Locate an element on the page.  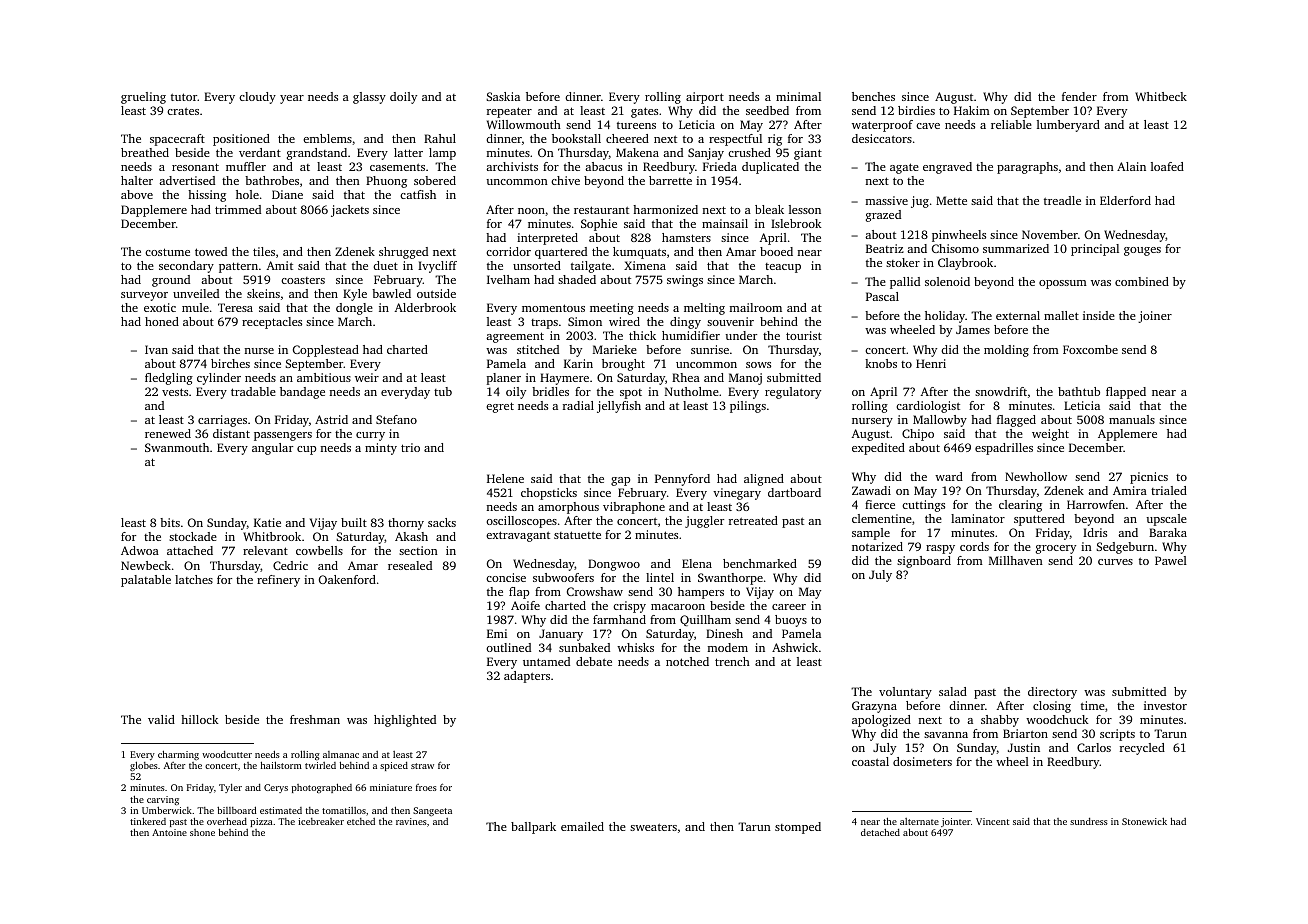
fender is located at coordinates (1079, 96).
